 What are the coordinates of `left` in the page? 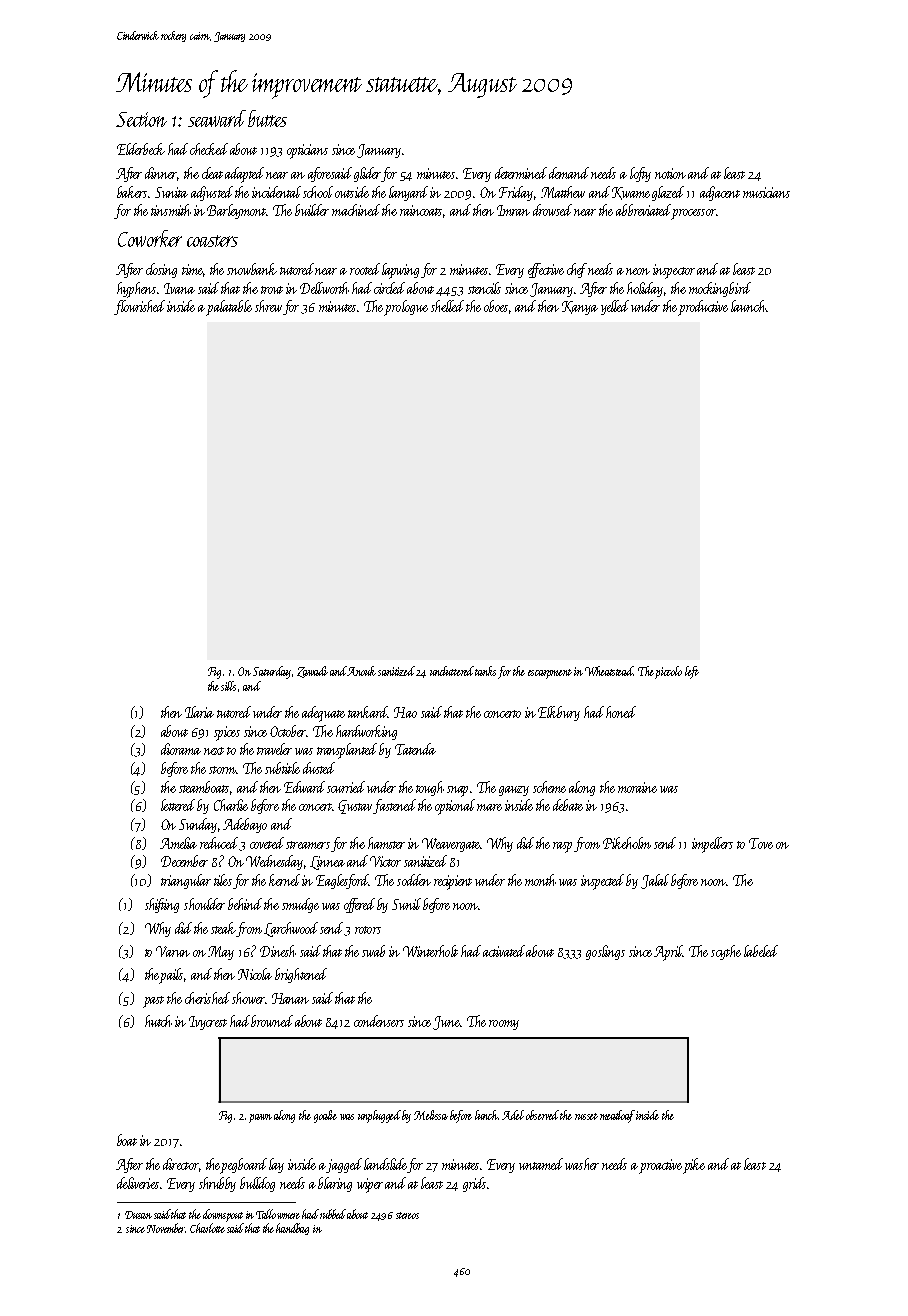 It's located at (692, 672).
